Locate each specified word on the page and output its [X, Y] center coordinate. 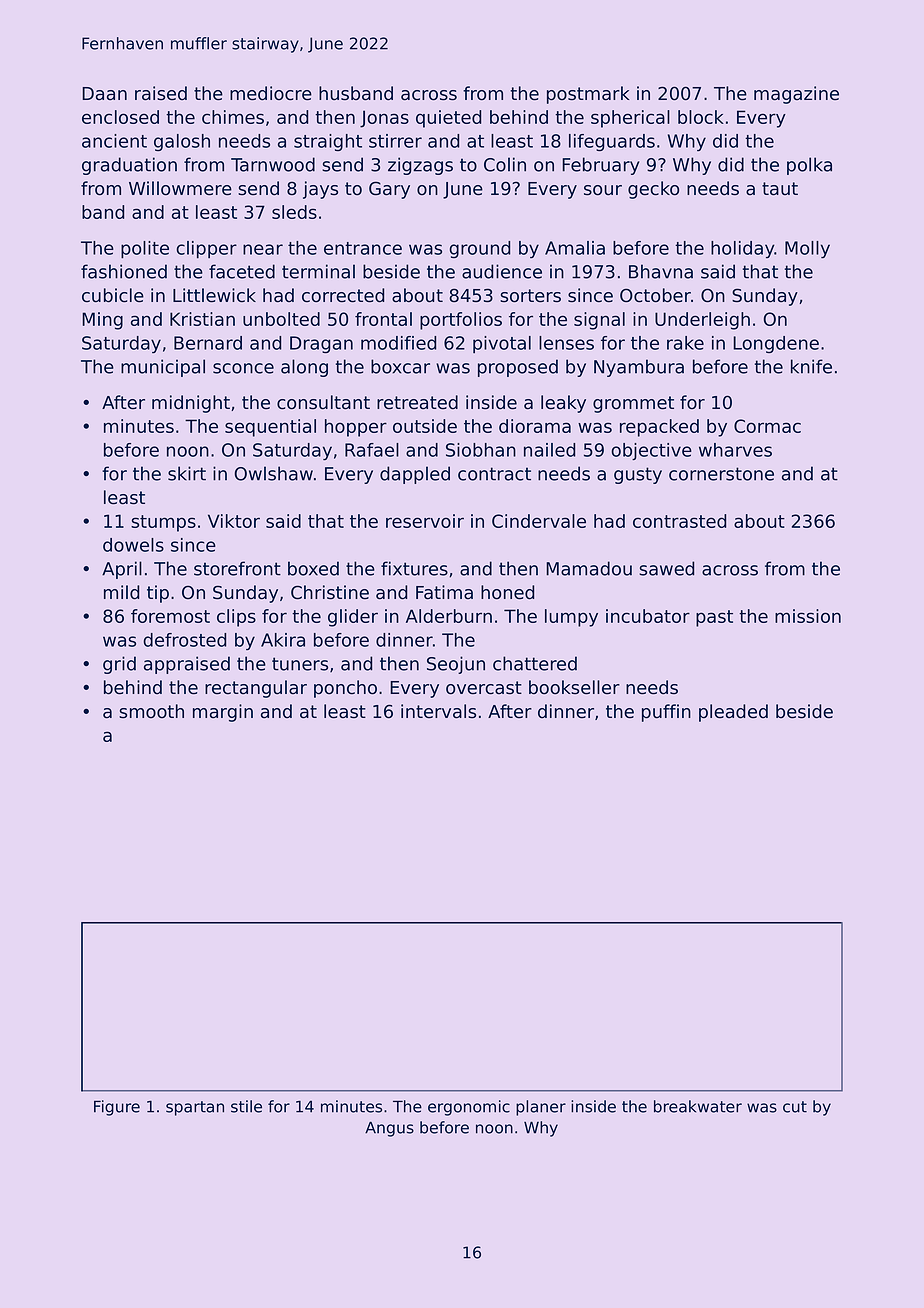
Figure [117, 1108]
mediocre [271, 93]
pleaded [733, 713]
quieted [448, 119]
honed [507, 592]
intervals [438, 711]
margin [223, 713]
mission [808, 616]
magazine [796, 95]
